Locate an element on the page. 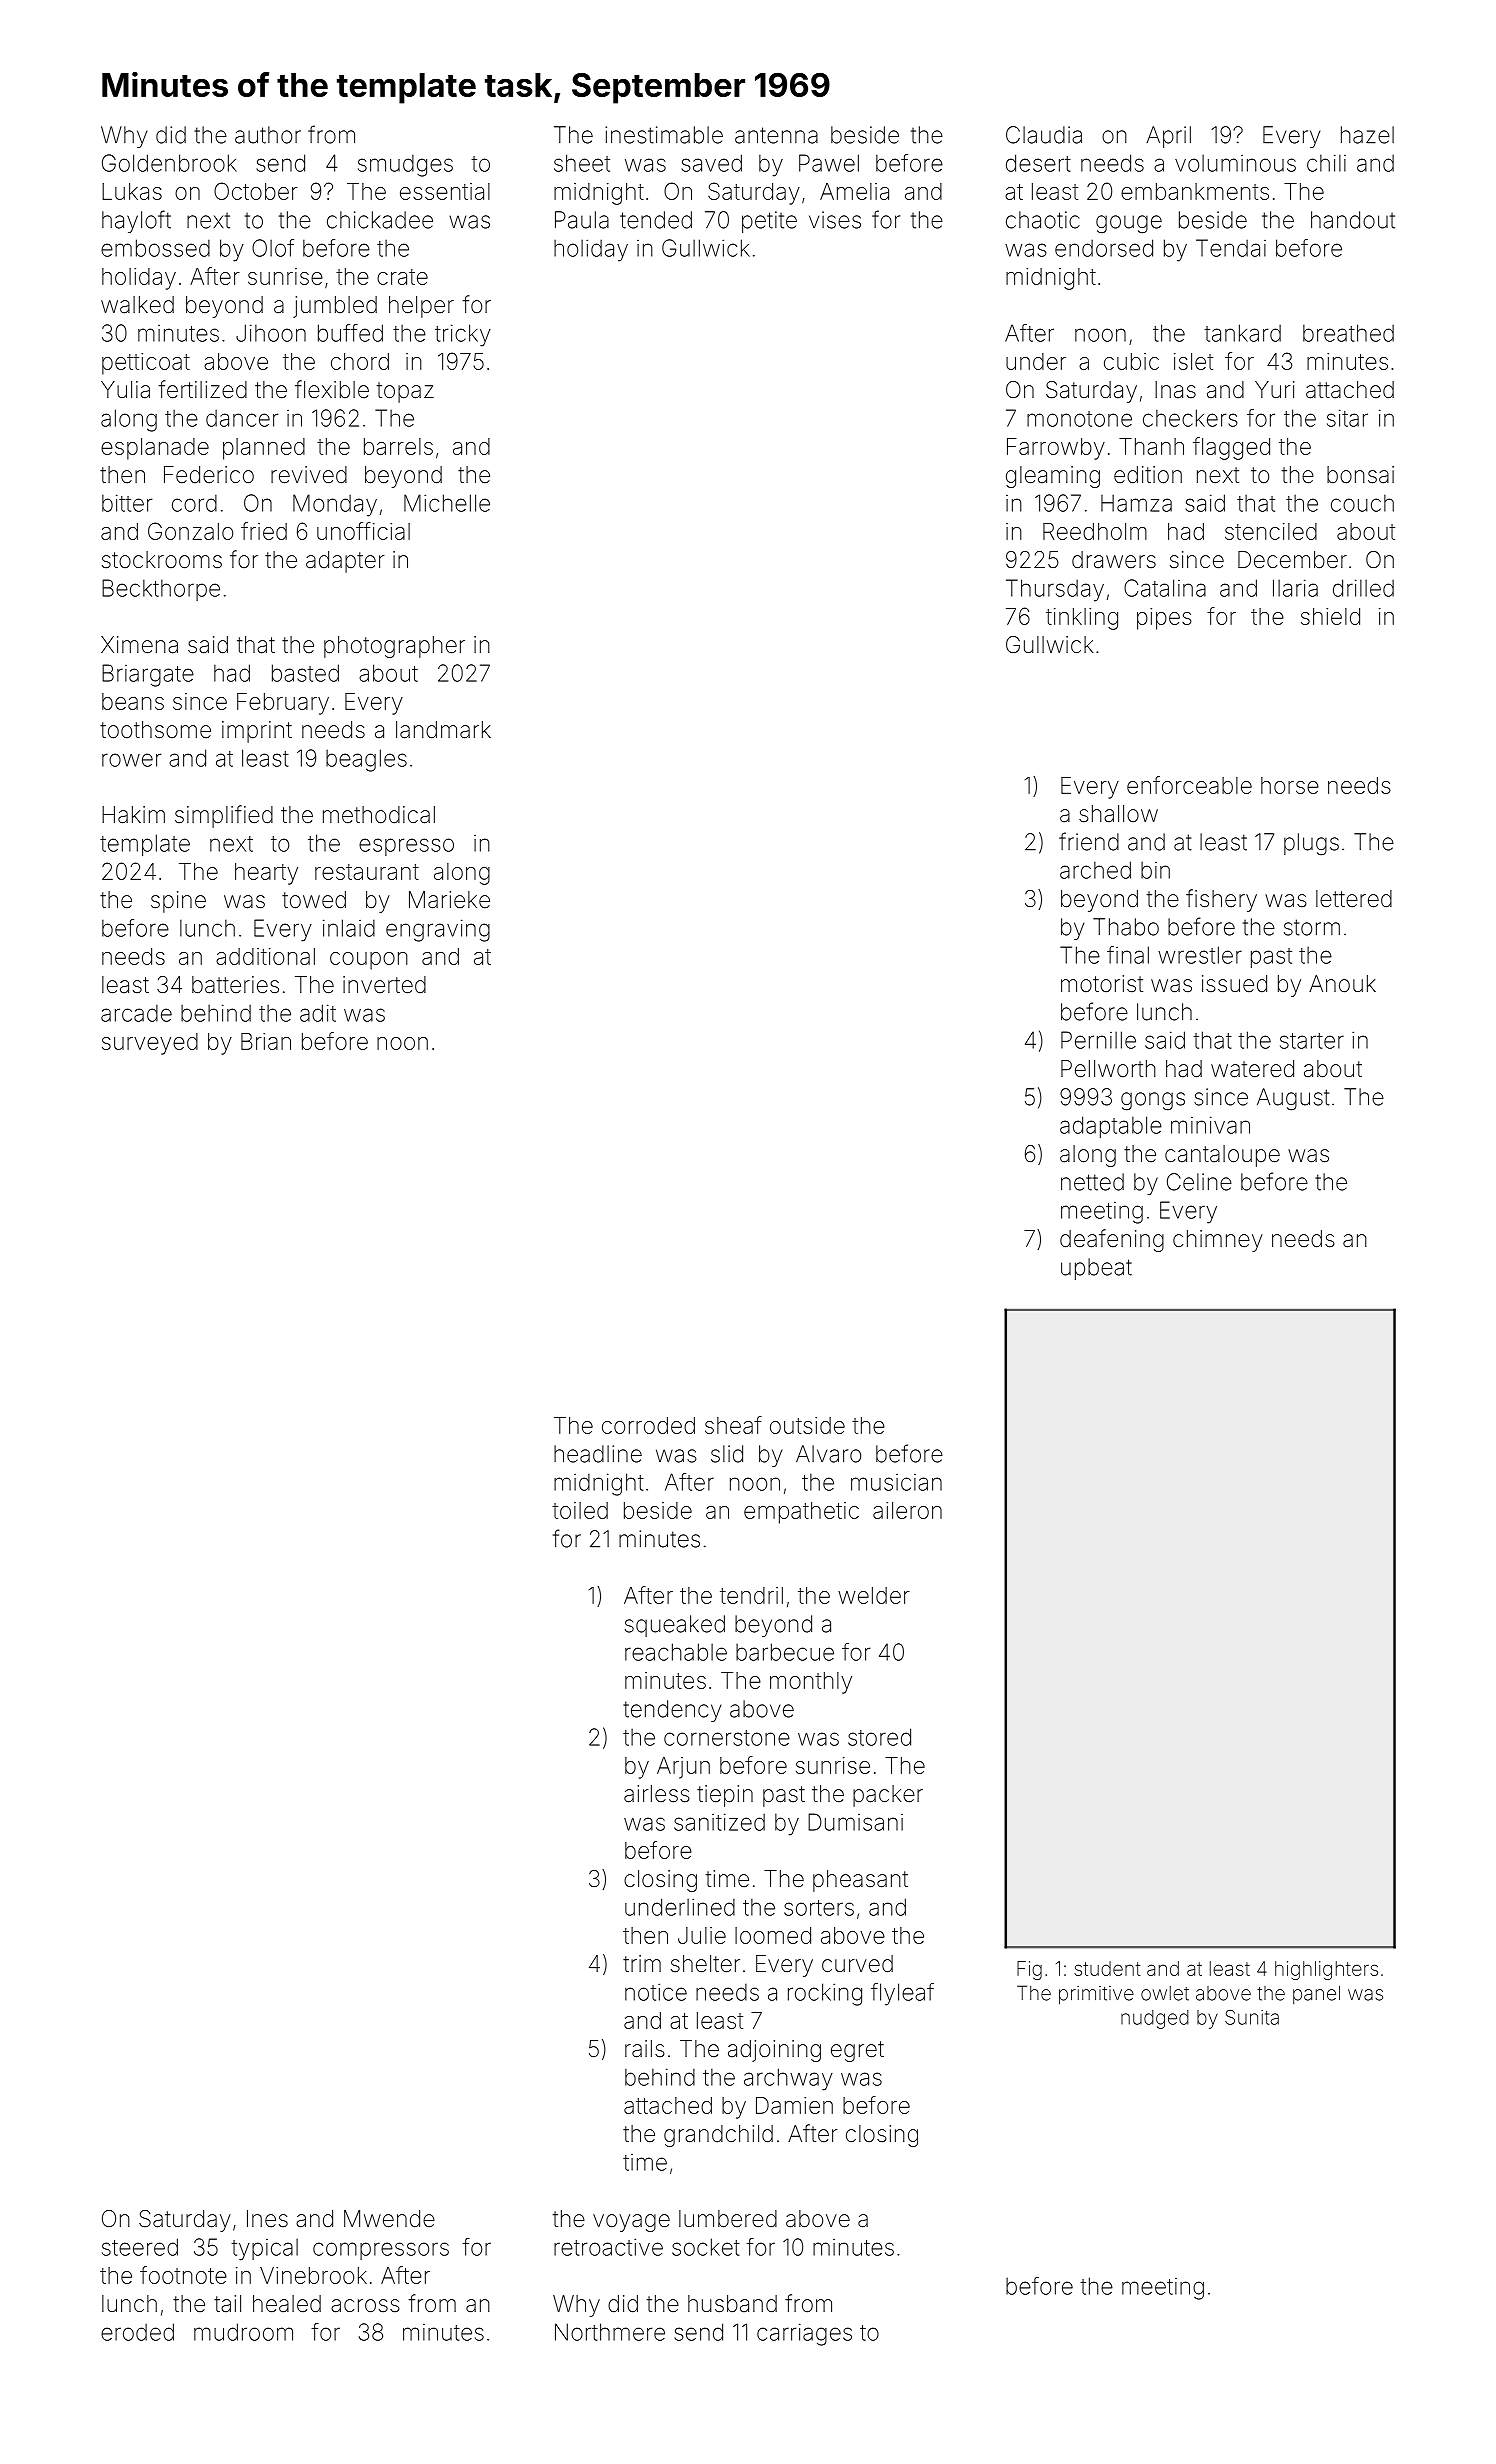 The width and height of the document is (1496, 2464). adapter is located at coordinates (345, 562).
